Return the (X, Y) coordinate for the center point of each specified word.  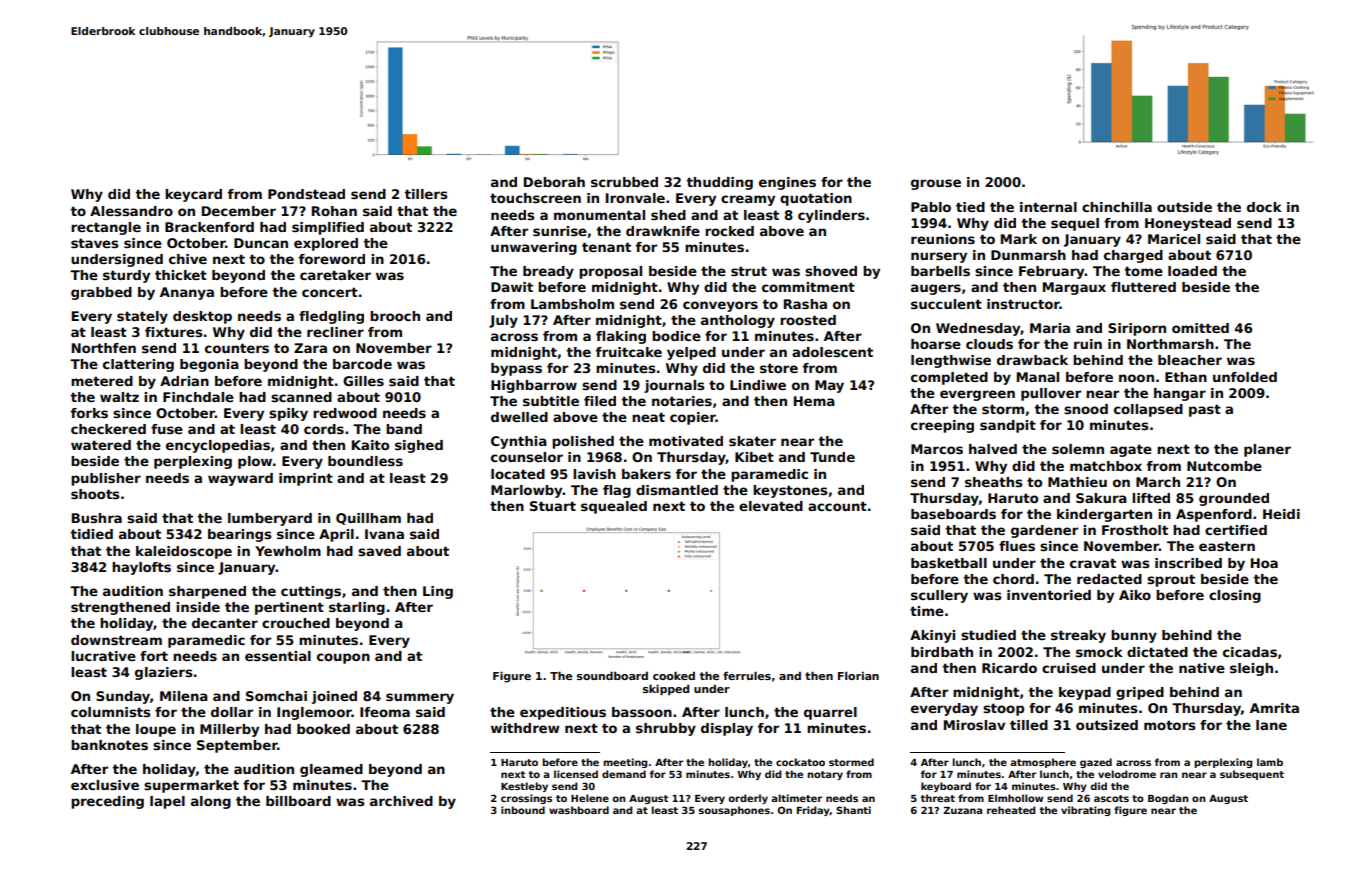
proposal (610, 272)
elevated (771, 506)
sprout (1171, 580)
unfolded (1245, 377)
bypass (516, 369)
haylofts (141, 568)
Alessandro (131, 211)
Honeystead (1188, 224)
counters (237, 348)
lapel (167, 802)
